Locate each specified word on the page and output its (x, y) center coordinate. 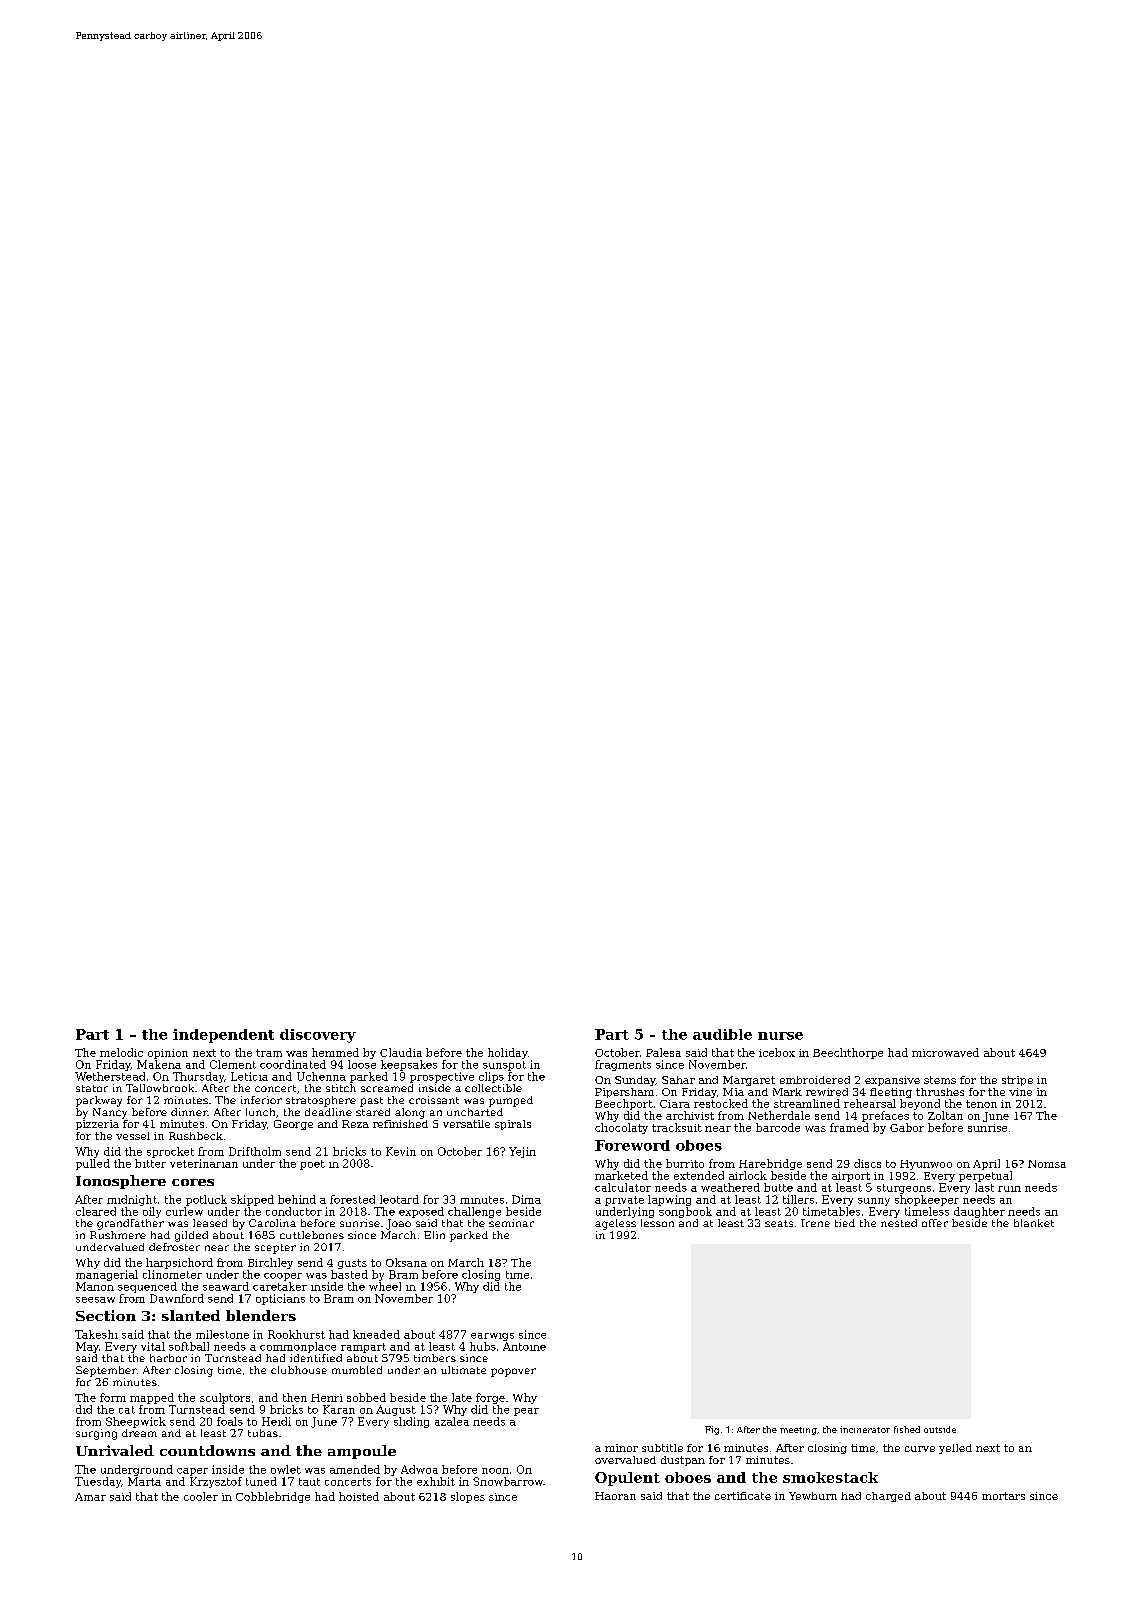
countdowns (207, 1450)
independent (223, 1036)
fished (907, 1429)
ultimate (463, 1370)
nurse (780, 1036)
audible (722, 1034)
